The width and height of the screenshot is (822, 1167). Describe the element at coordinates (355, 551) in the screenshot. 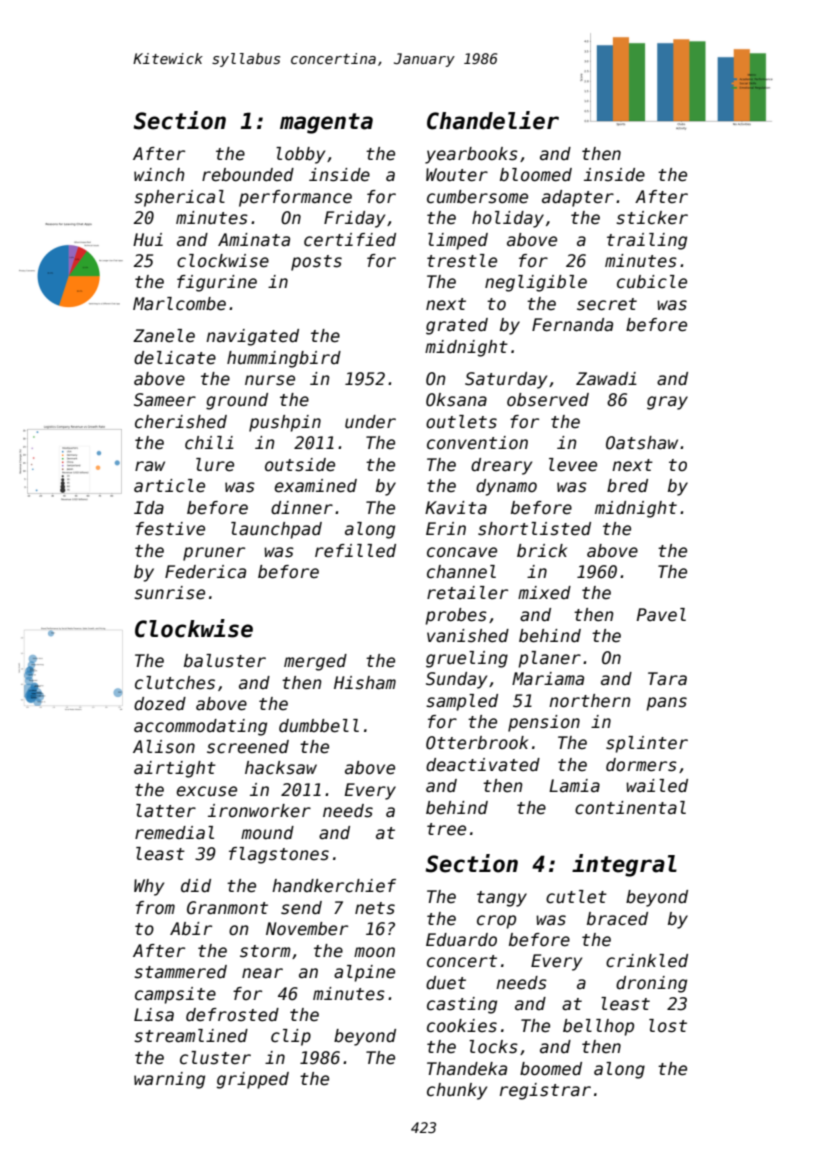

I see `refilled` at that location.
